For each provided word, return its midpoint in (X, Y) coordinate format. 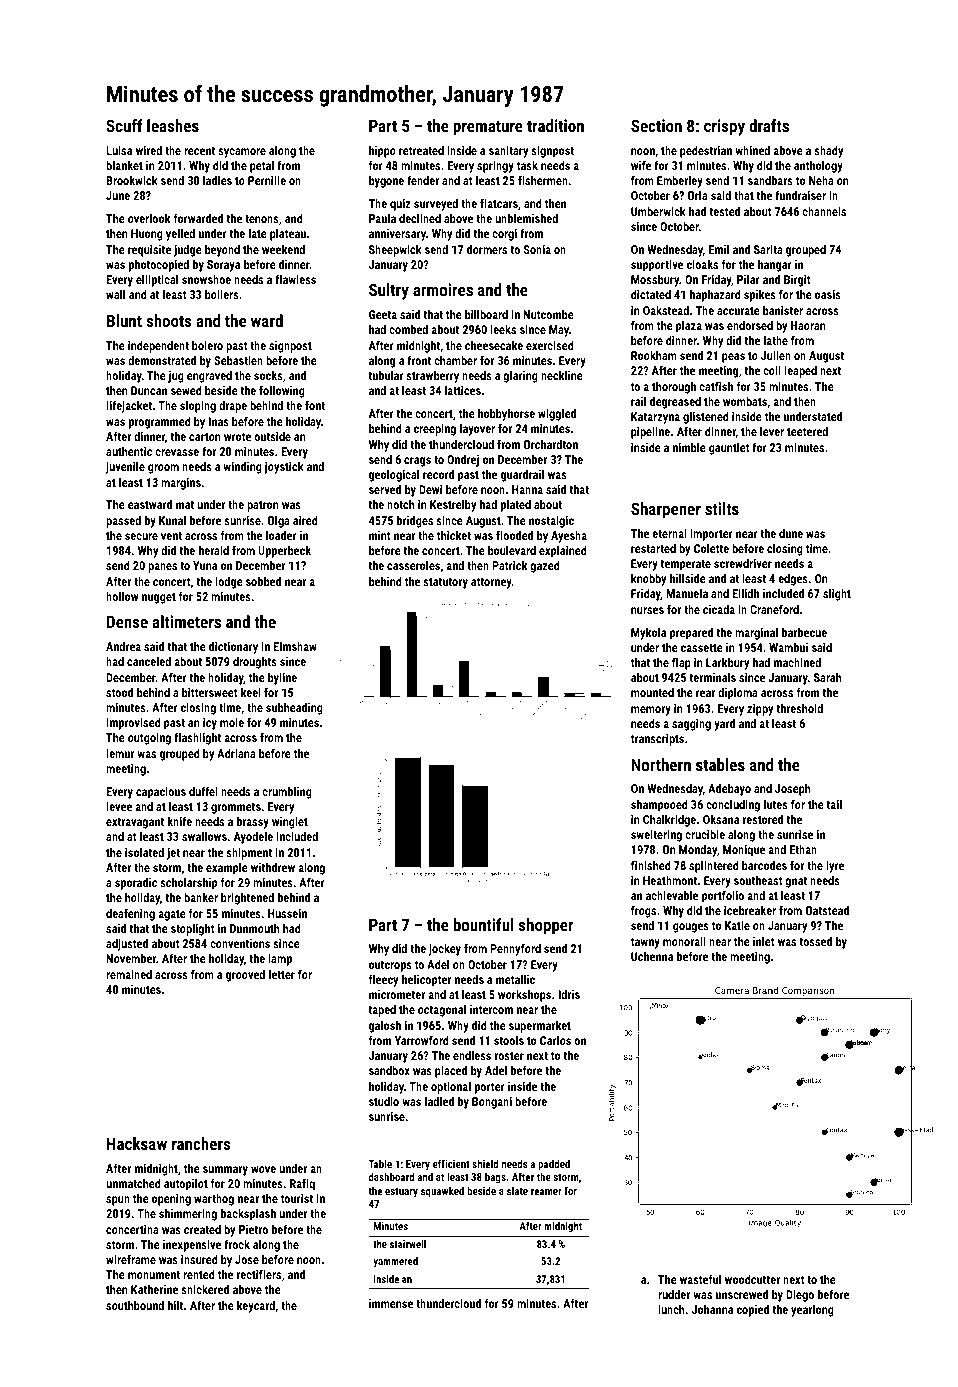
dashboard (391, 1176)
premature (488, 128)
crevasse (177, 452)
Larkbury (727, 664)
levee (119, 806)
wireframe (131, 1259)
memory (651, 711)
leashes (173, 125)
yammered (395, 1262)
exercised (550, 345)
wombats (745, 401)
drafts (769, 125)
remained (129, 974)
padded (554, 1164)
